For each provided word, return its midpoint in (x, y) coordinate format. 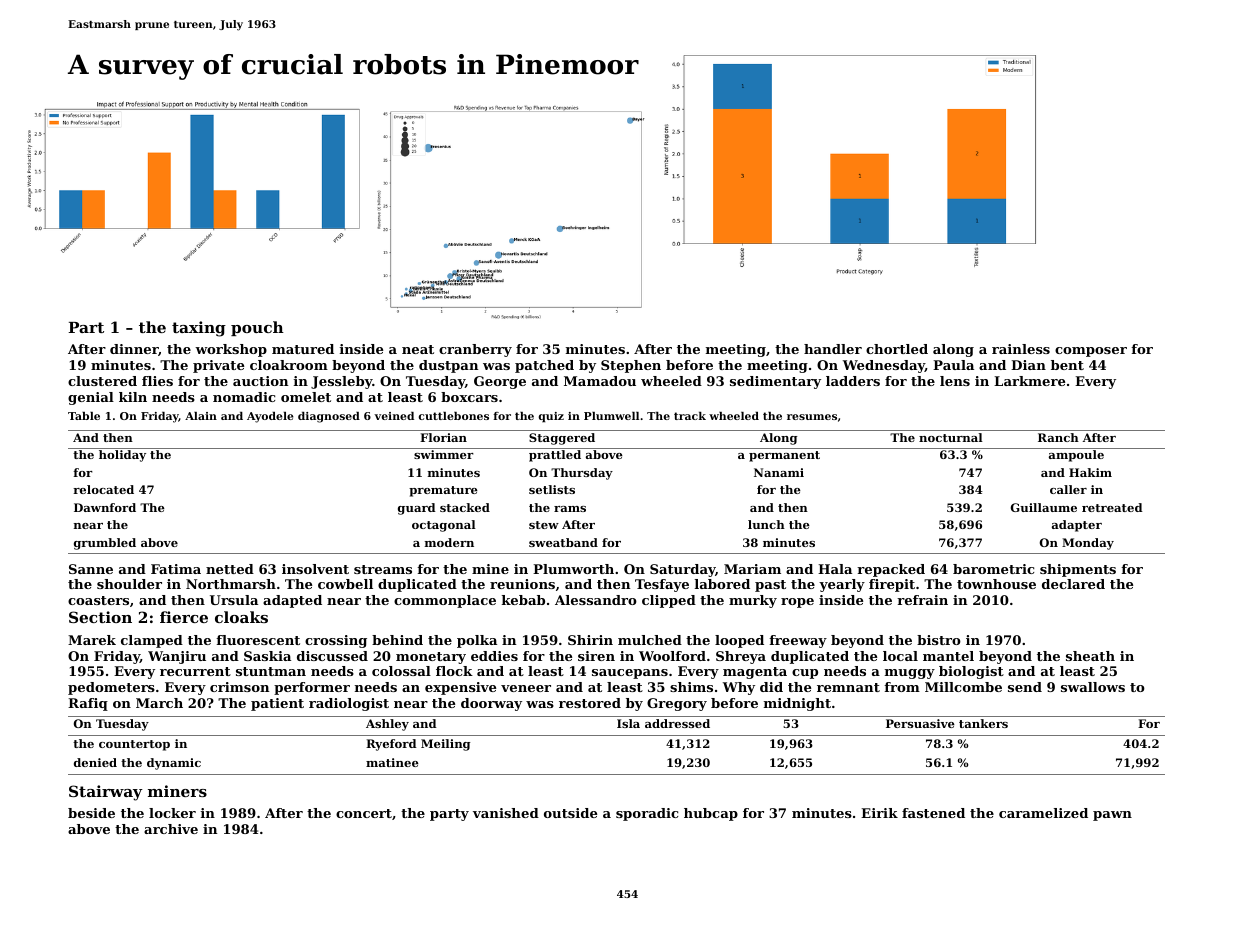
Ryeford (391, 745)
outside (570, 813)
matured (303, 349)
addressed (677, 723)
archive (171, 829)
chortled (897, 349)
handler (833, 349)
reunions (522, 584)
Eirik (879, 813)
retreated (1112, 507)
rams (570, 509)
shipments (1078, 570)
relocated (103, 489)
